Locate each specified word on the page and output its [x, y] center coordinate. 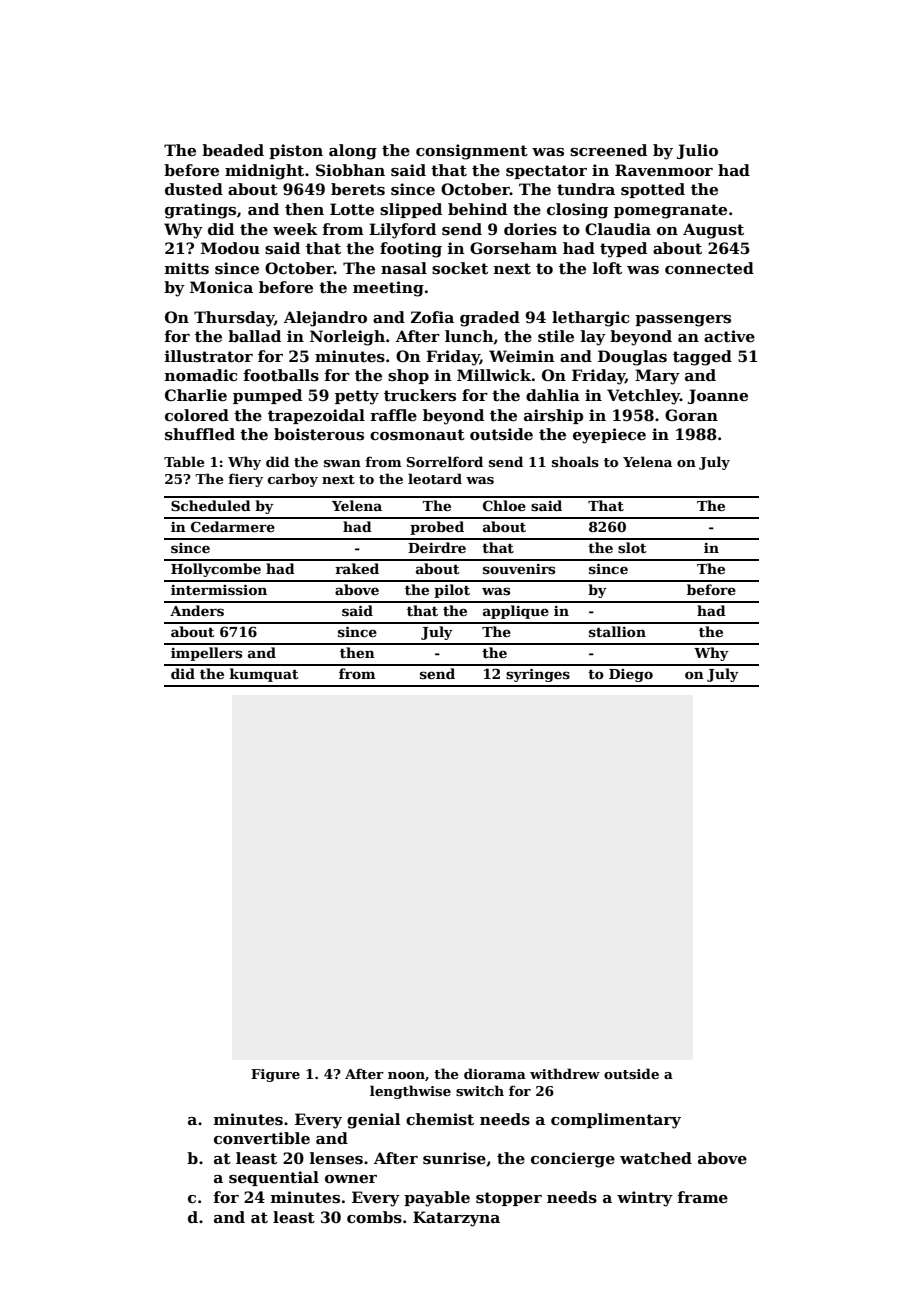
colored [197, 415]
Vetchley [643, 397]
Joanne [718, 396]
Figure [275, 1075]
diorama [495, 1073]
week [295, 229]
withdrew [565, 1073]
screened [608, 150]
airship [553, 416]
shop [408, 376]
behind [477, 209]
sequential [274, 1178]
